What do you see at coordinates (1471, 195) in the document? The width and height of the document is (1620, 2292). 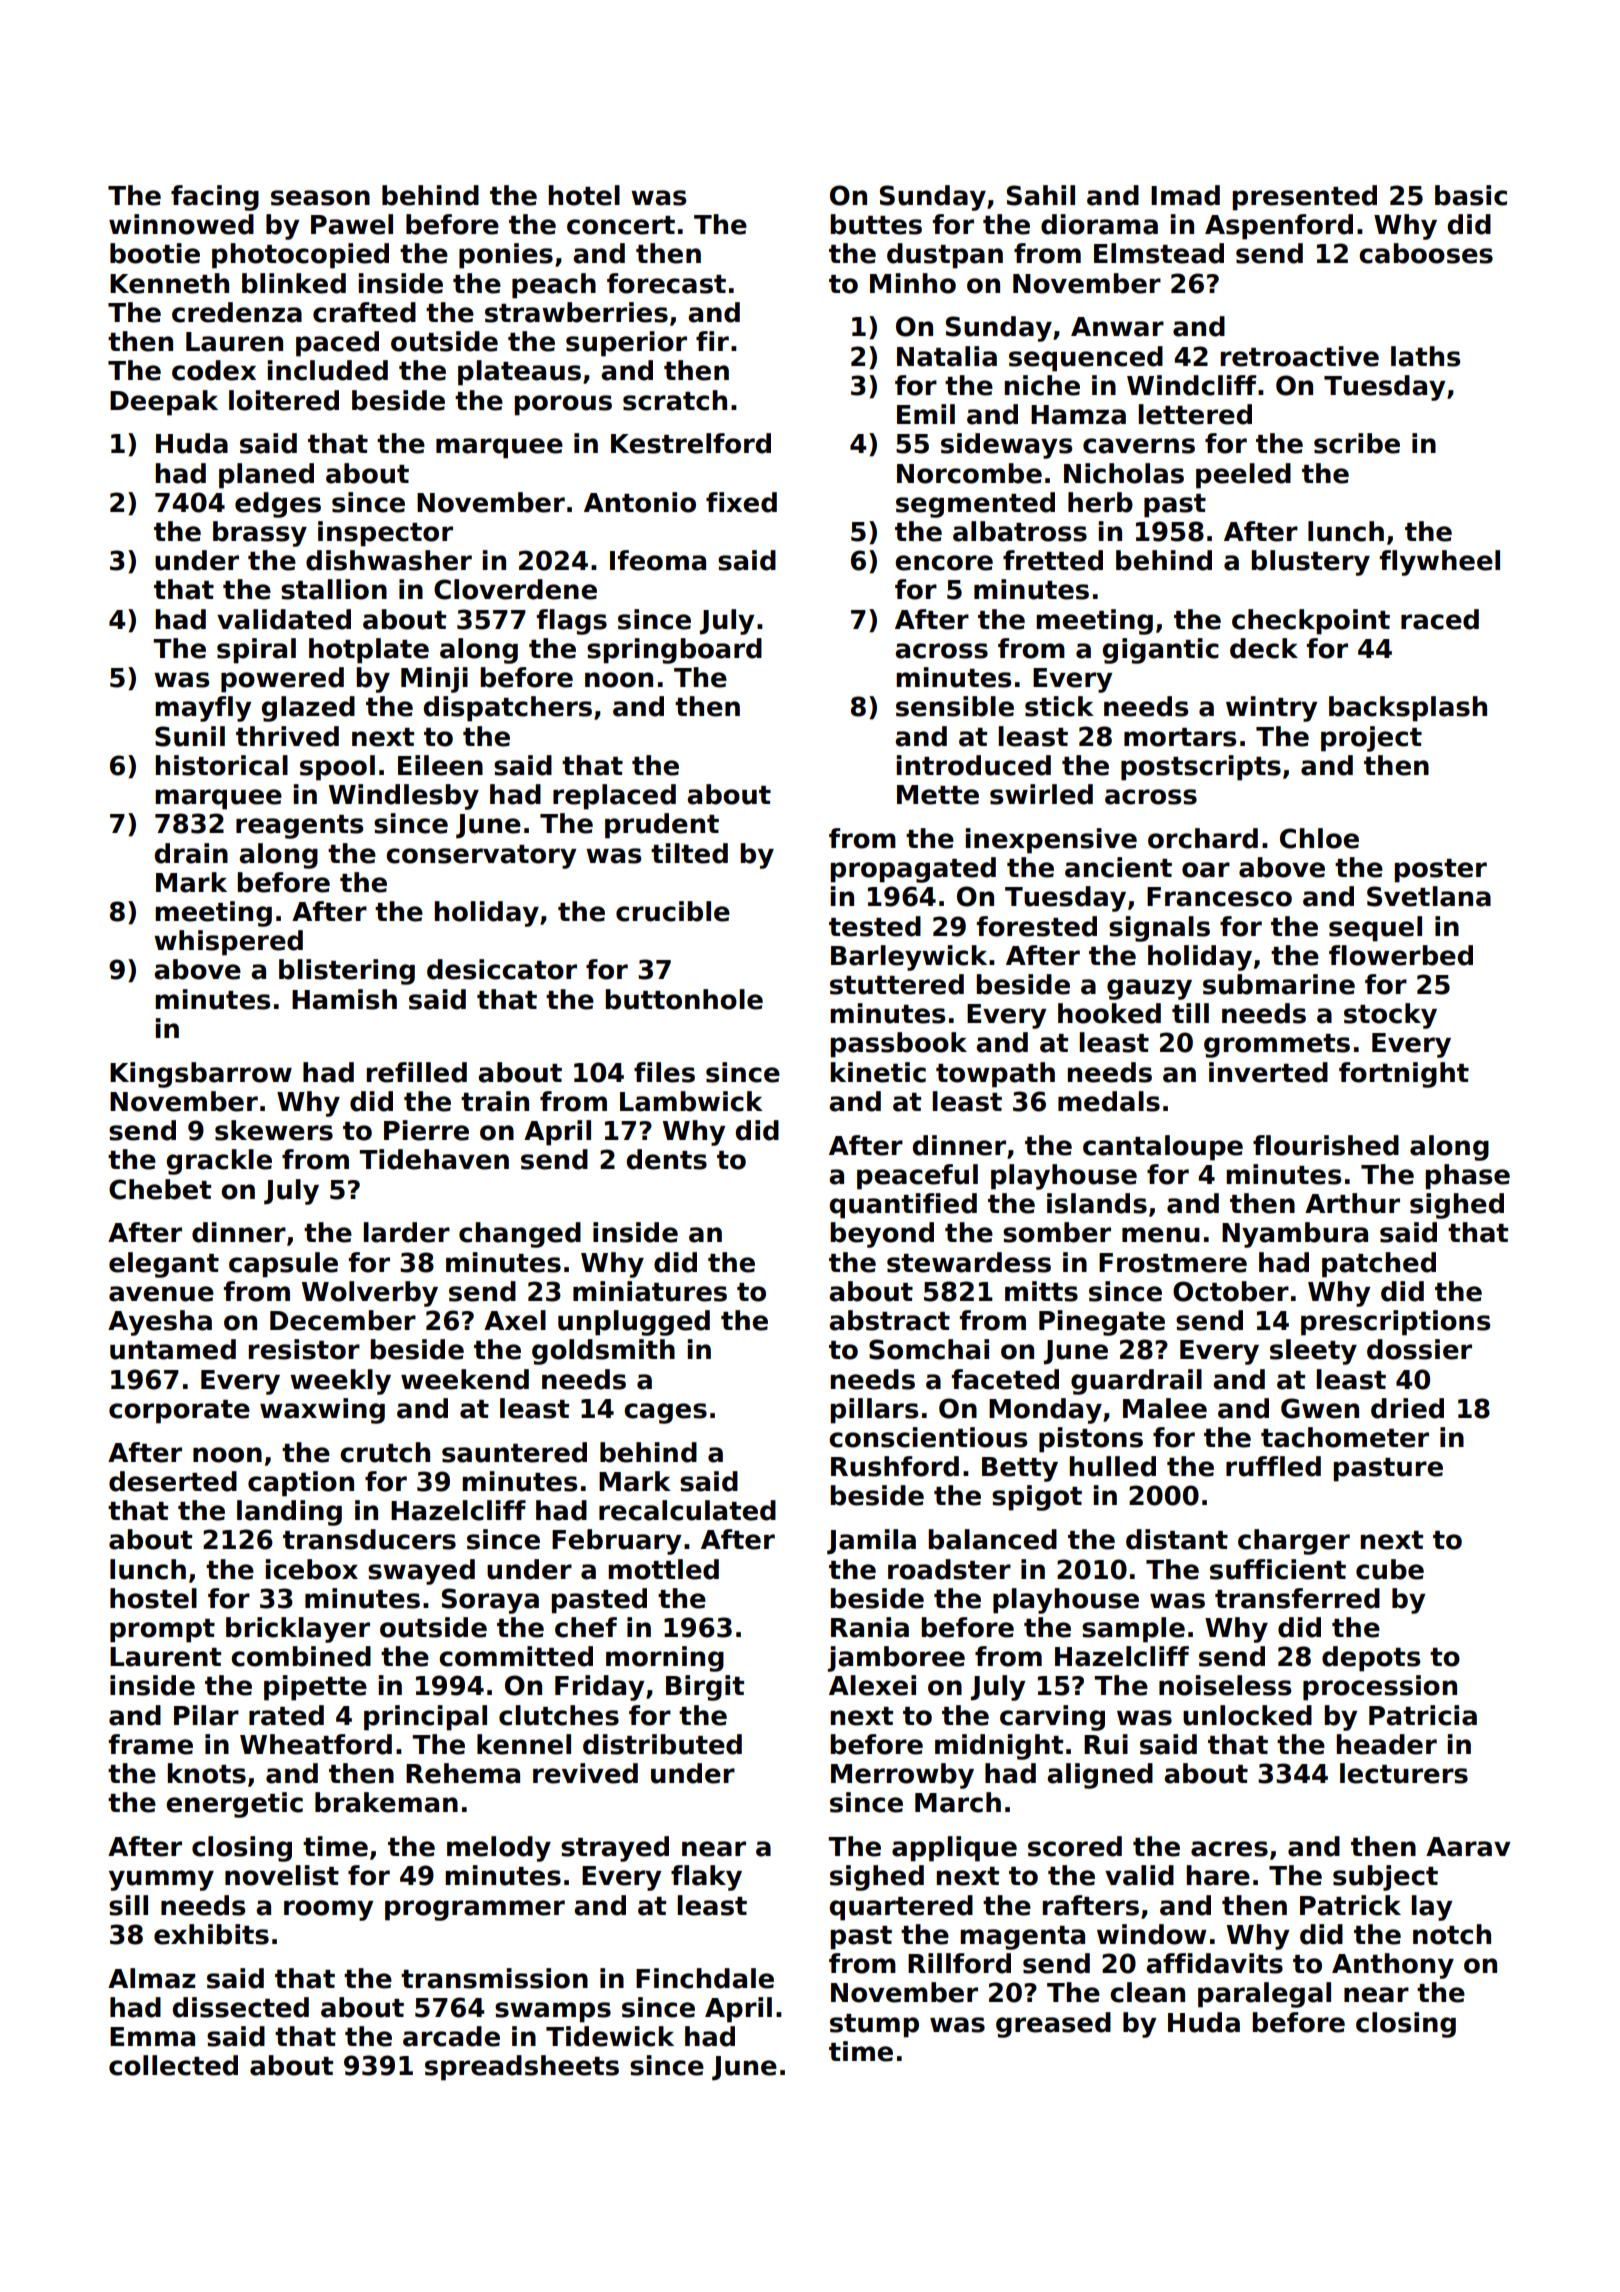 I see `basic` at bounding box center [1471, 195].
